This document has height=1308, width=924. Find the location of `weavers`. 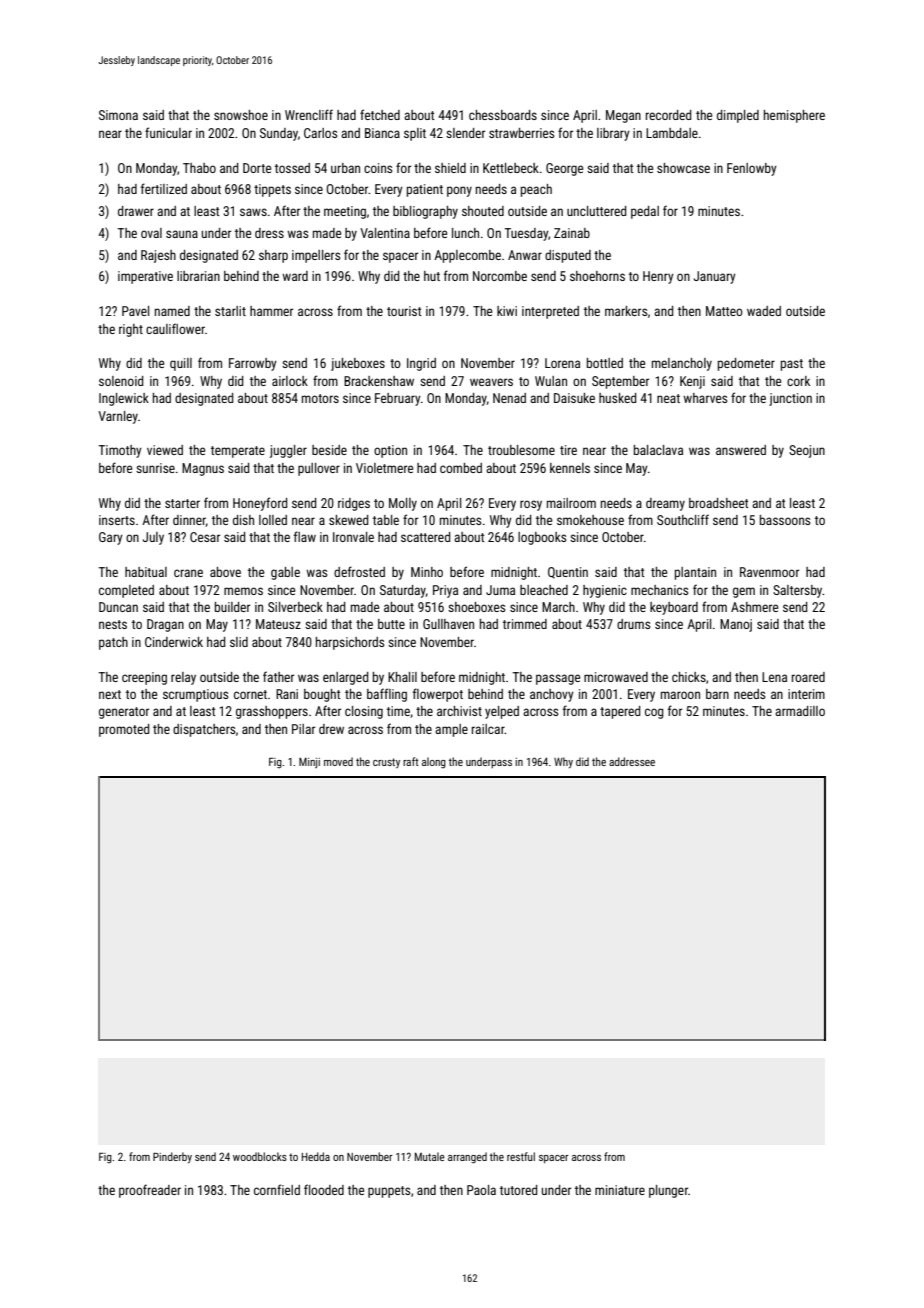

weavers is located at coordinates (491, 382).
